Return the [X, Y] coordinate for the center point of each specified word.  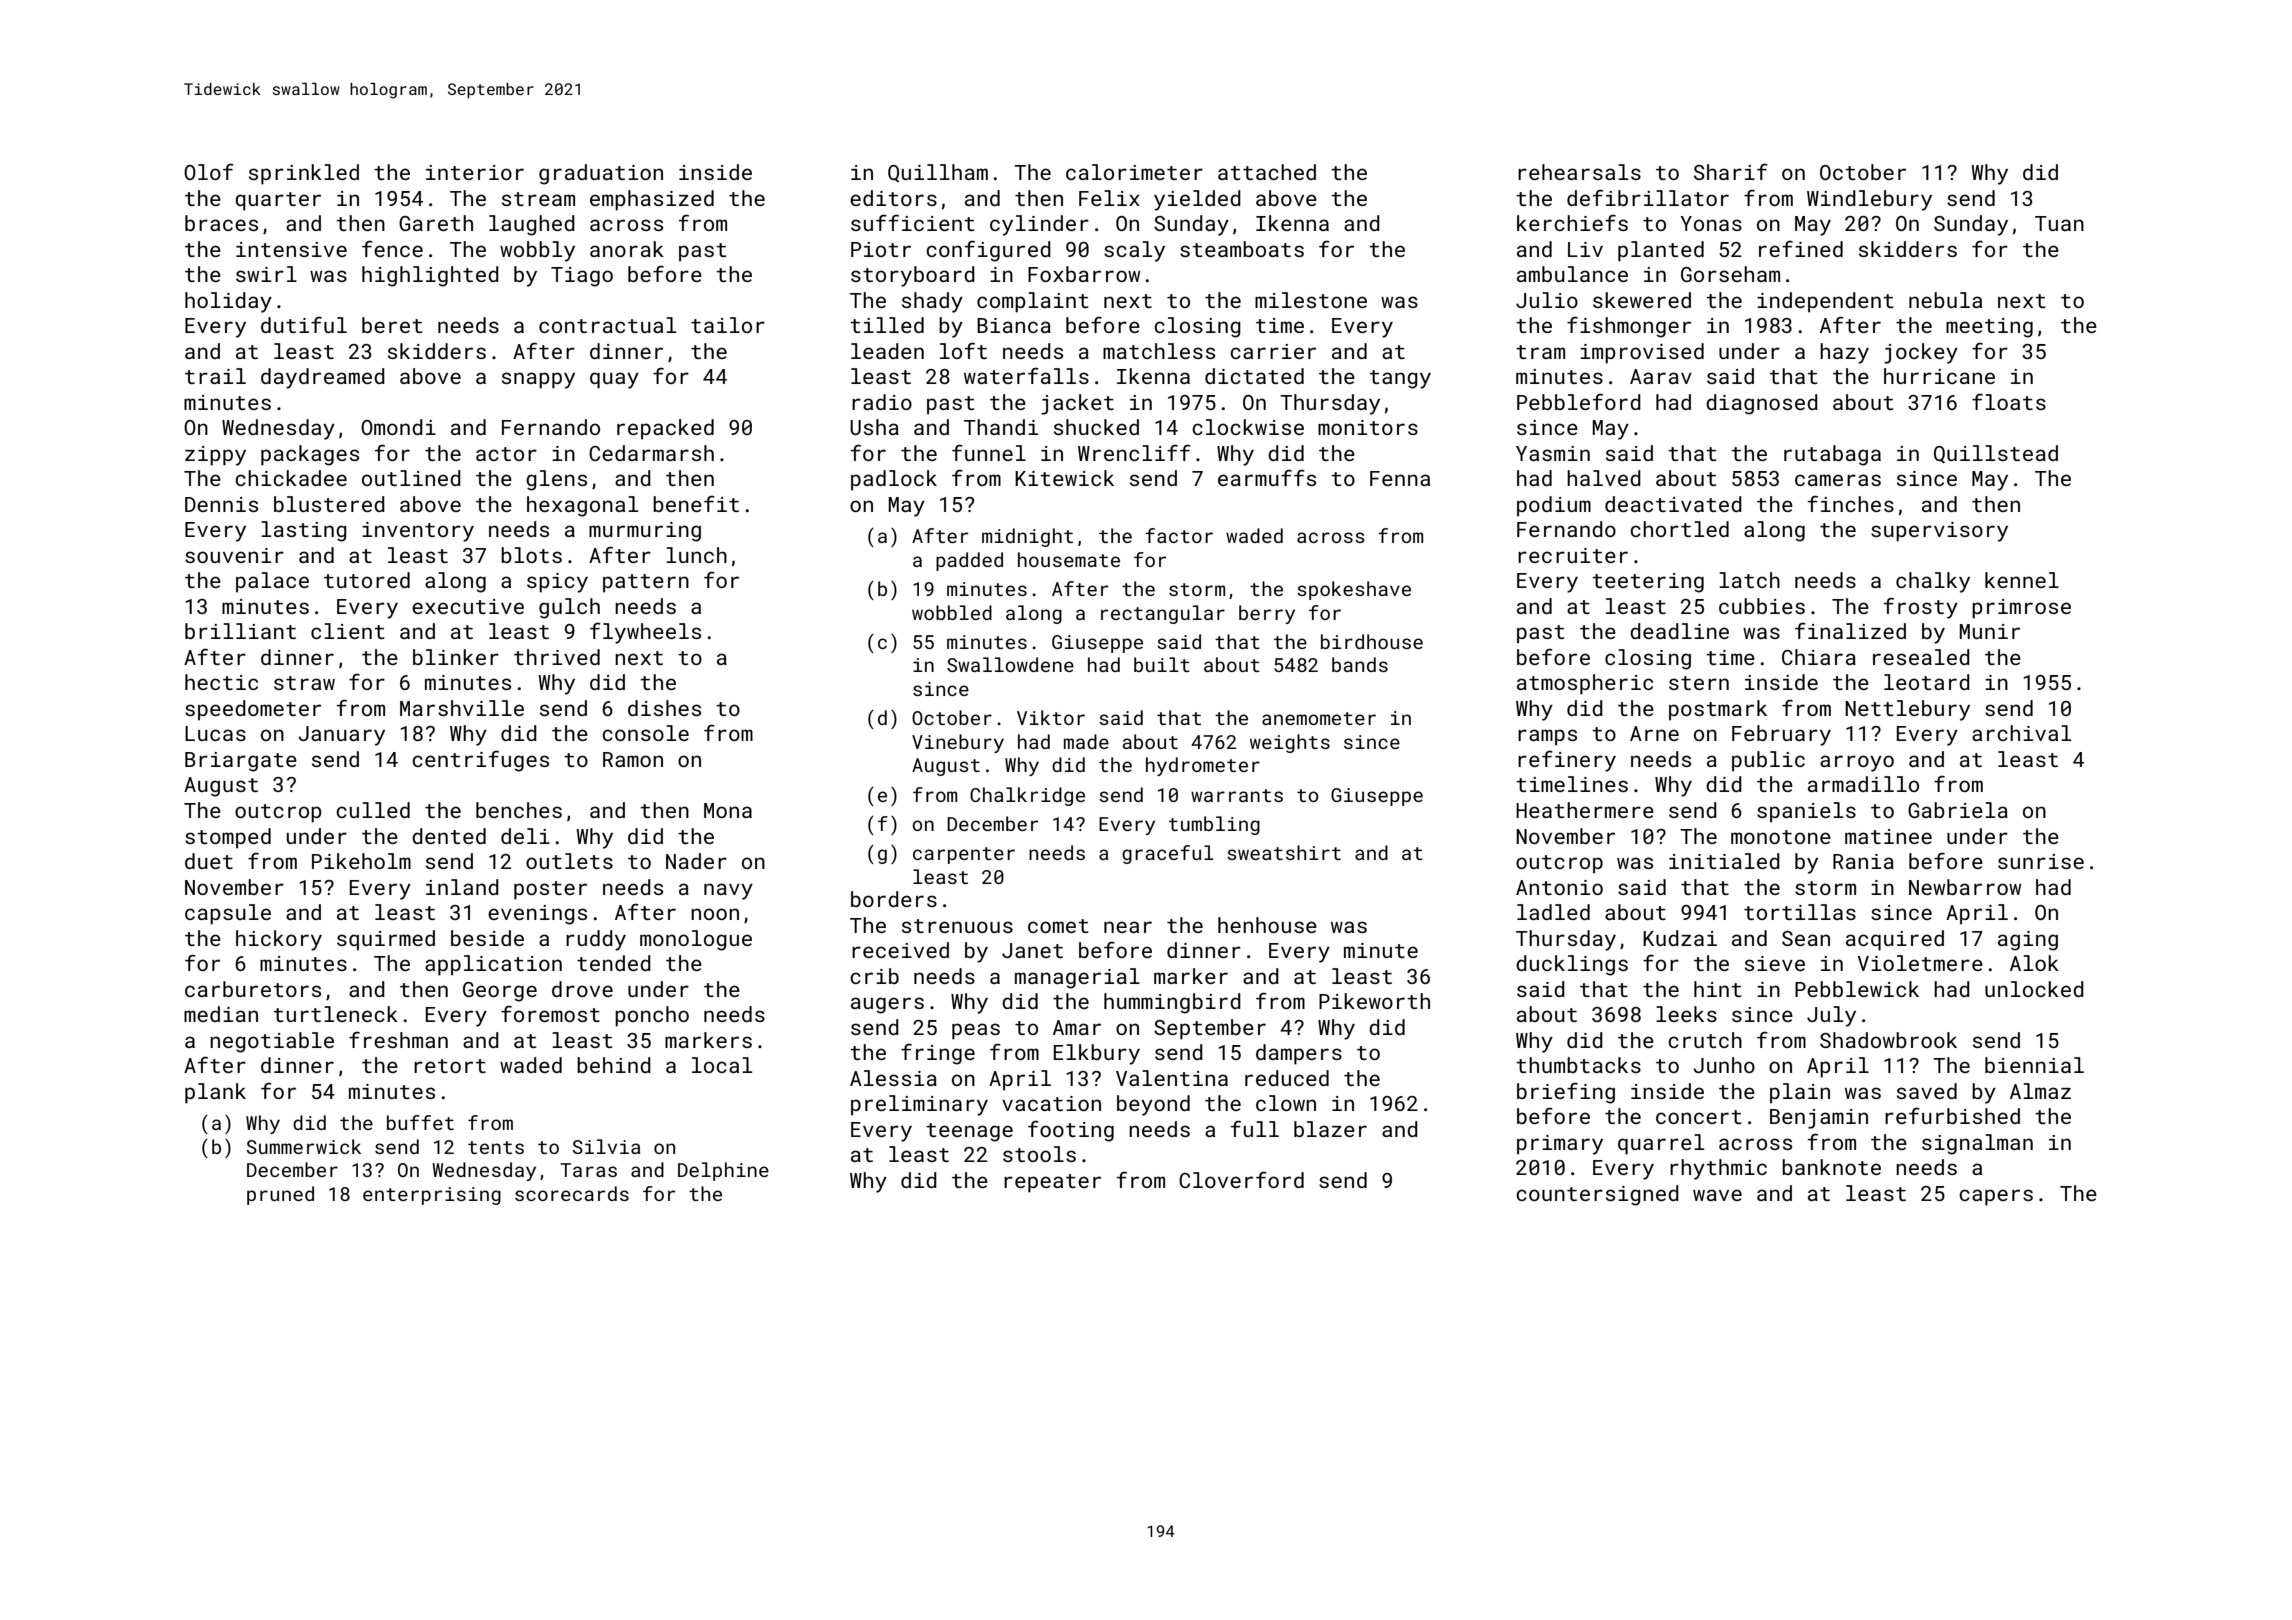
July [1831, 1016]
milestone [1311, 300]
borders [894, 899]
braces [221, 223]
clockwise [1248, 427]
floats [2009, 401]
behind [614, 1065]
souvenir [234, 555]
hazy [1844, 353]
